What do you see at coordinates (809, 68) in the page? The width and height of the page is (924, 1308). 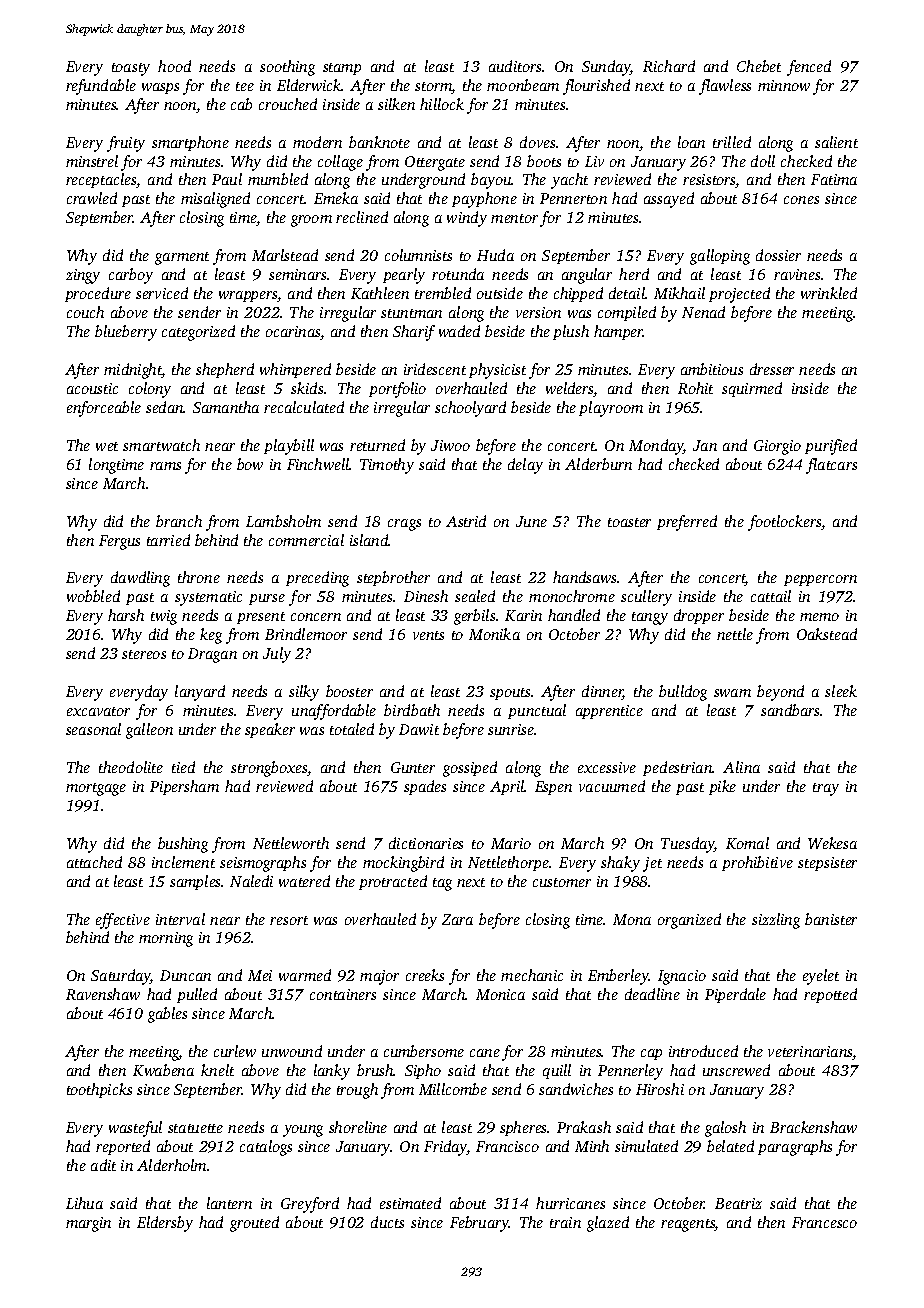 I see `fenced` at bounding box center [809, 68].
